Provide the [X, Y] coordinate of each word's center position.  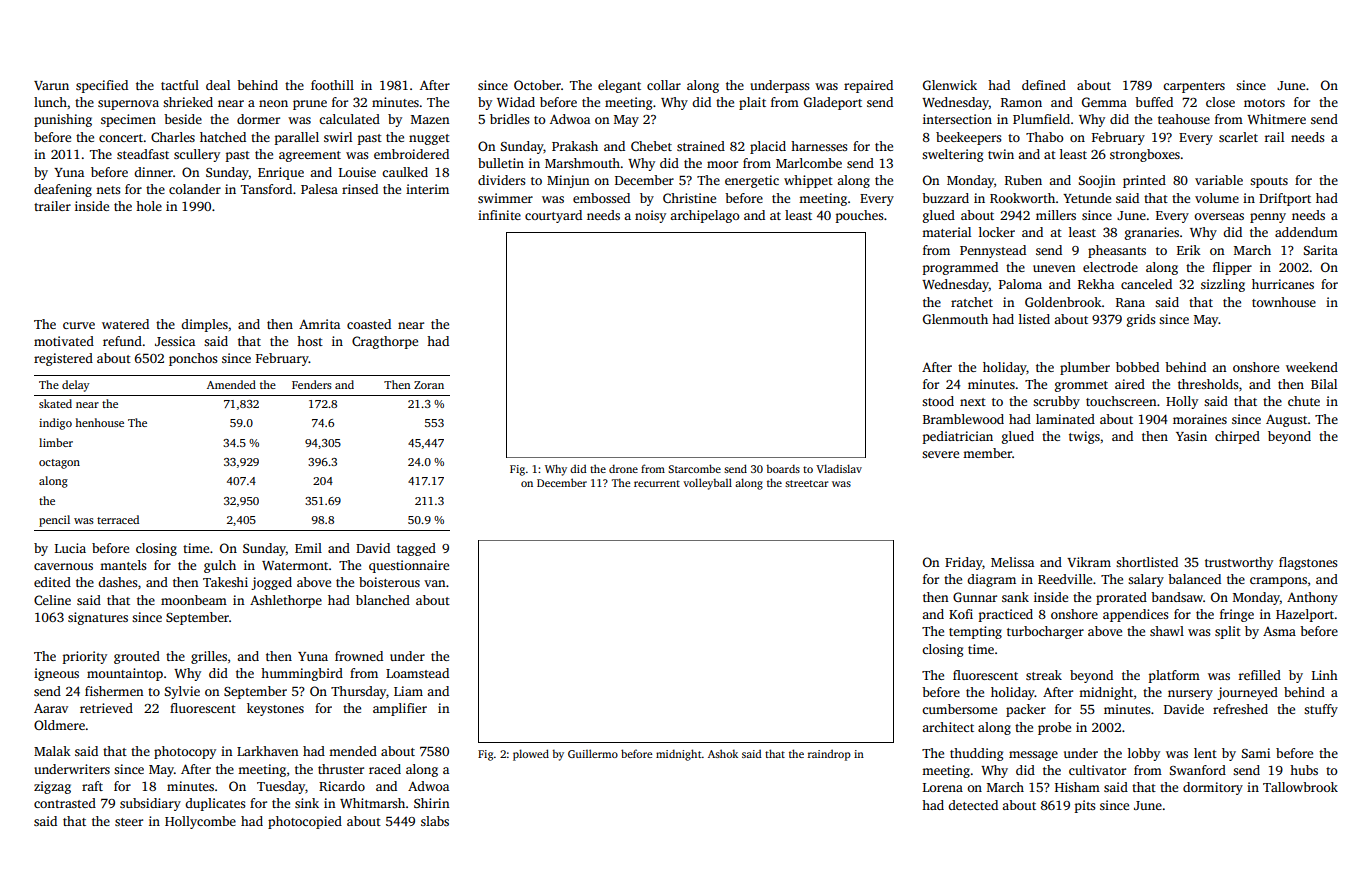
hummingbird [302, 674]
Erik [1189, 250]
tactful [180, 85]
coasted [369, 324]
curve [79, 325]
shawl [1167, 631]
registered [63, 359]
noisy [650, 216]
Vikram [1089, 562]
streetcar [806, 483]
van [435, 583]
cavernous [63, 566]
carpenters [1194, 87]
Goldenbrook [1063, 302]
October [537, 85]
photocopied [305, 822]
